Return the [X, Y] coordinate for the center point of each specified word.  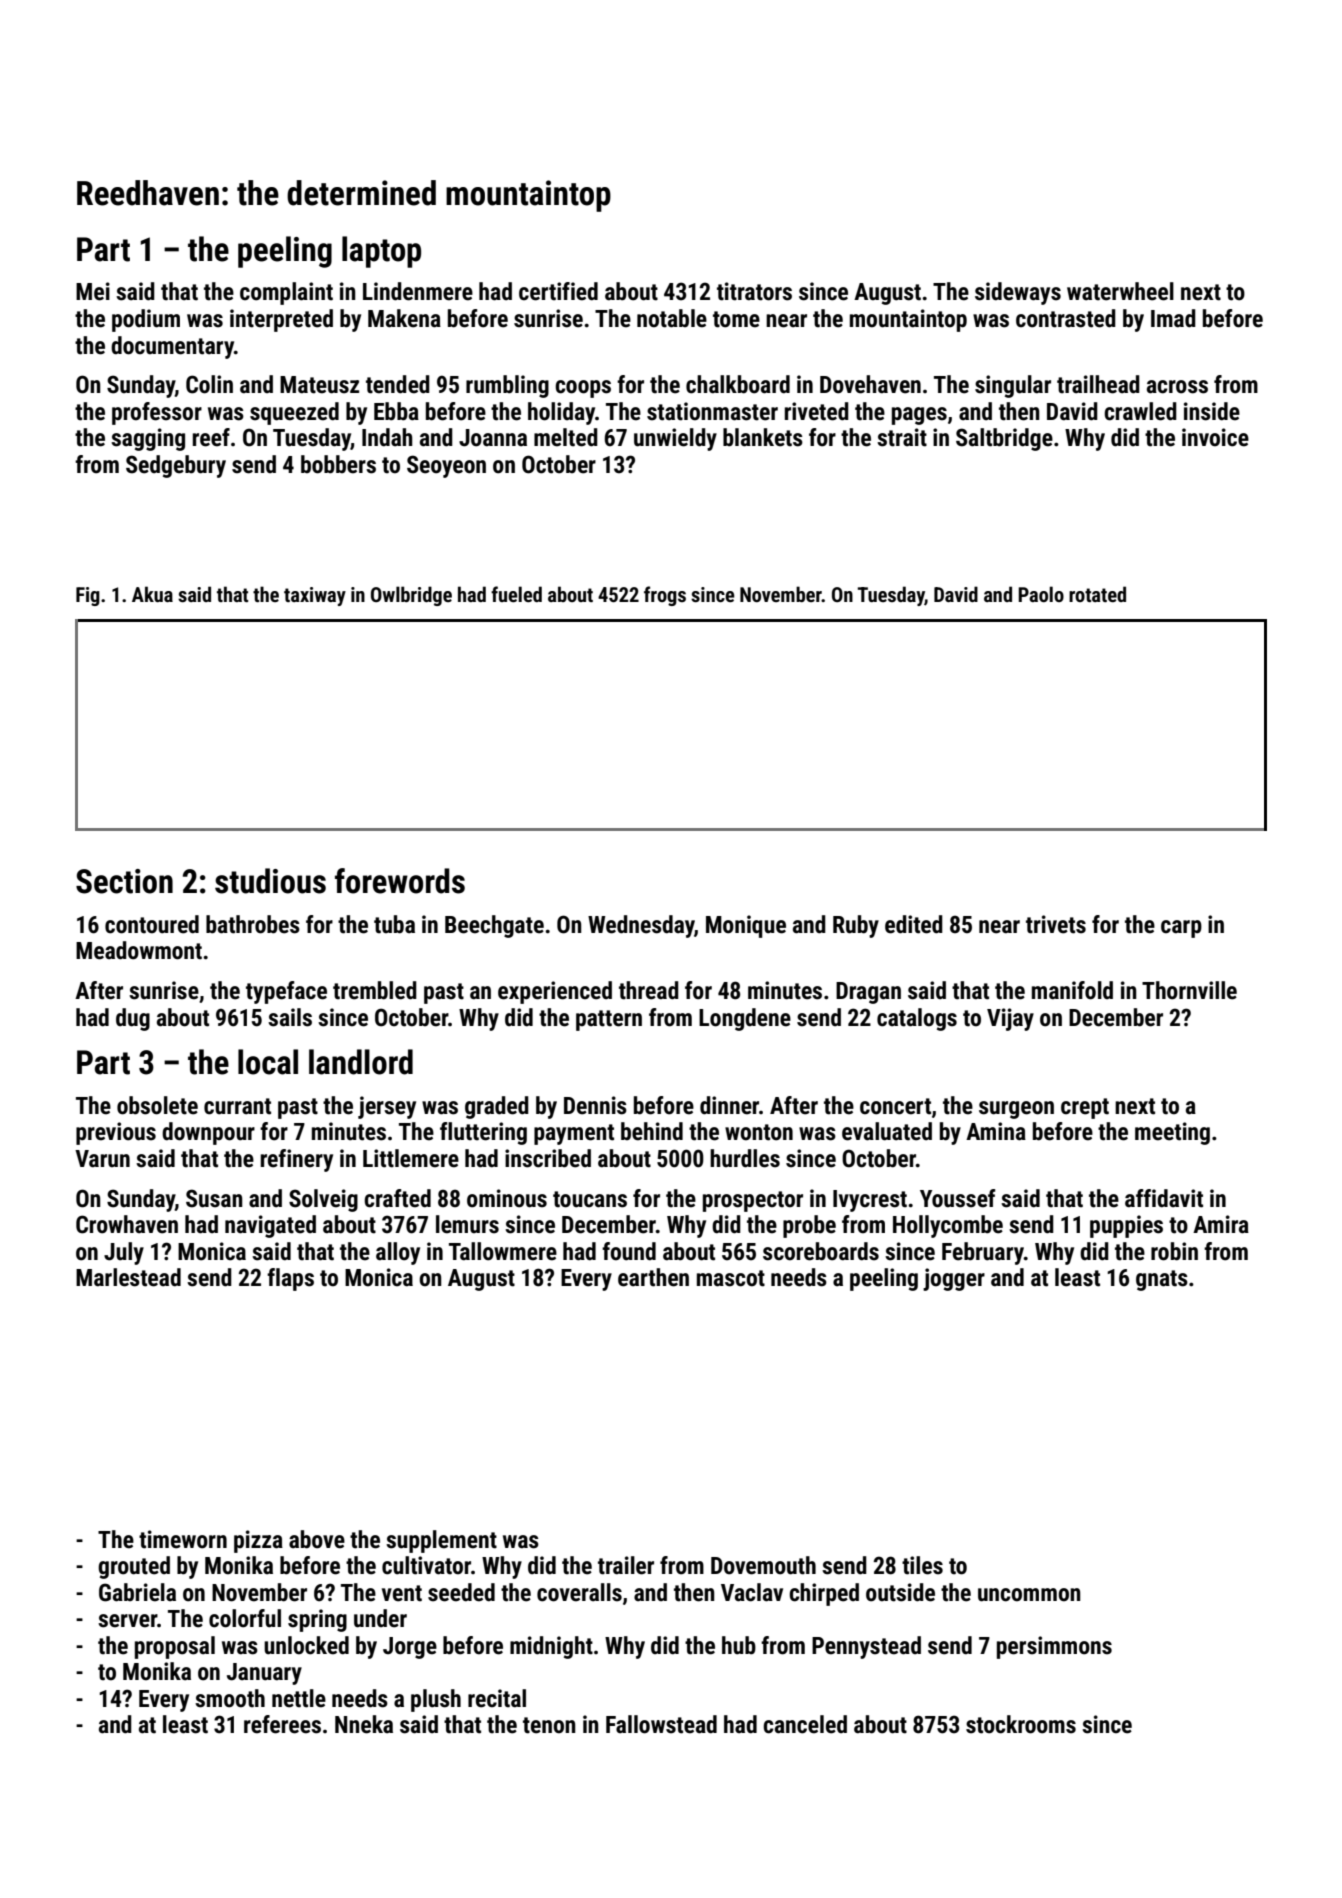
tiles [922, 1565]
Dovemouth [763, 1565]
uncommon [1029, 1595]
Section [124, 881]
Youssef [958, 1198]
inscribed [548, 1158]
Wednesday [641, 926]
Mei [93, 291]
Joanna [493, 438]
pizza [258, 1541]
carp [1181, 929]
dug [133, 1019]
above [317, 1539]
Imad [1173, 318]
